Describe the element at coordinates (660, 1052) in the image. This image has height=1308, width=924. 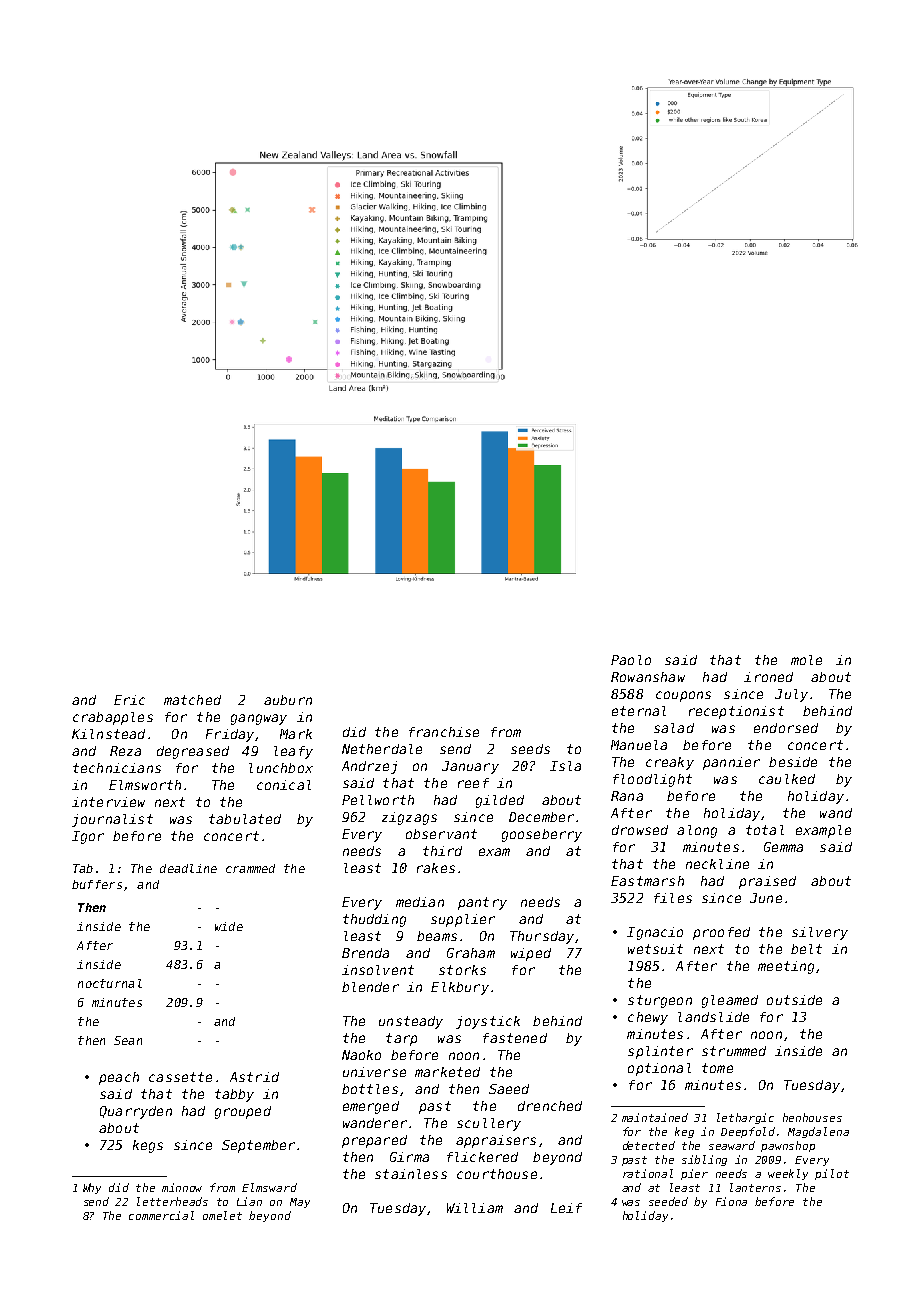
I see `splinter` at that location.
